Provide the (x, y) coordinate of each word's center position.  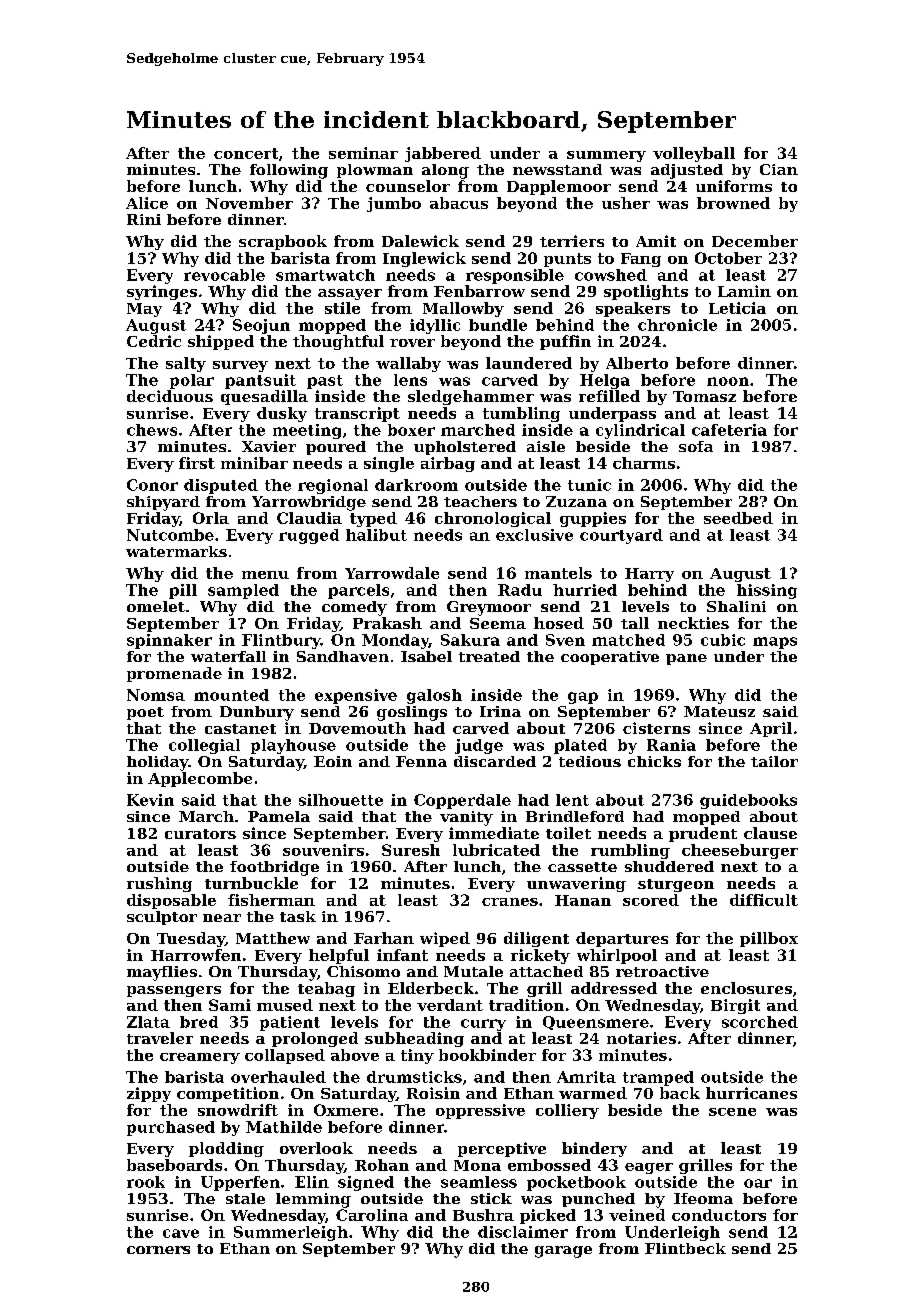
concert (246, 153)
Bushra (483, 1215)
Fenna (421, 761)
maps (775, 643)
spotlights (646, 292)
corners (158, 1250)
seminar (363, 153)
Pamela (279, 816)
